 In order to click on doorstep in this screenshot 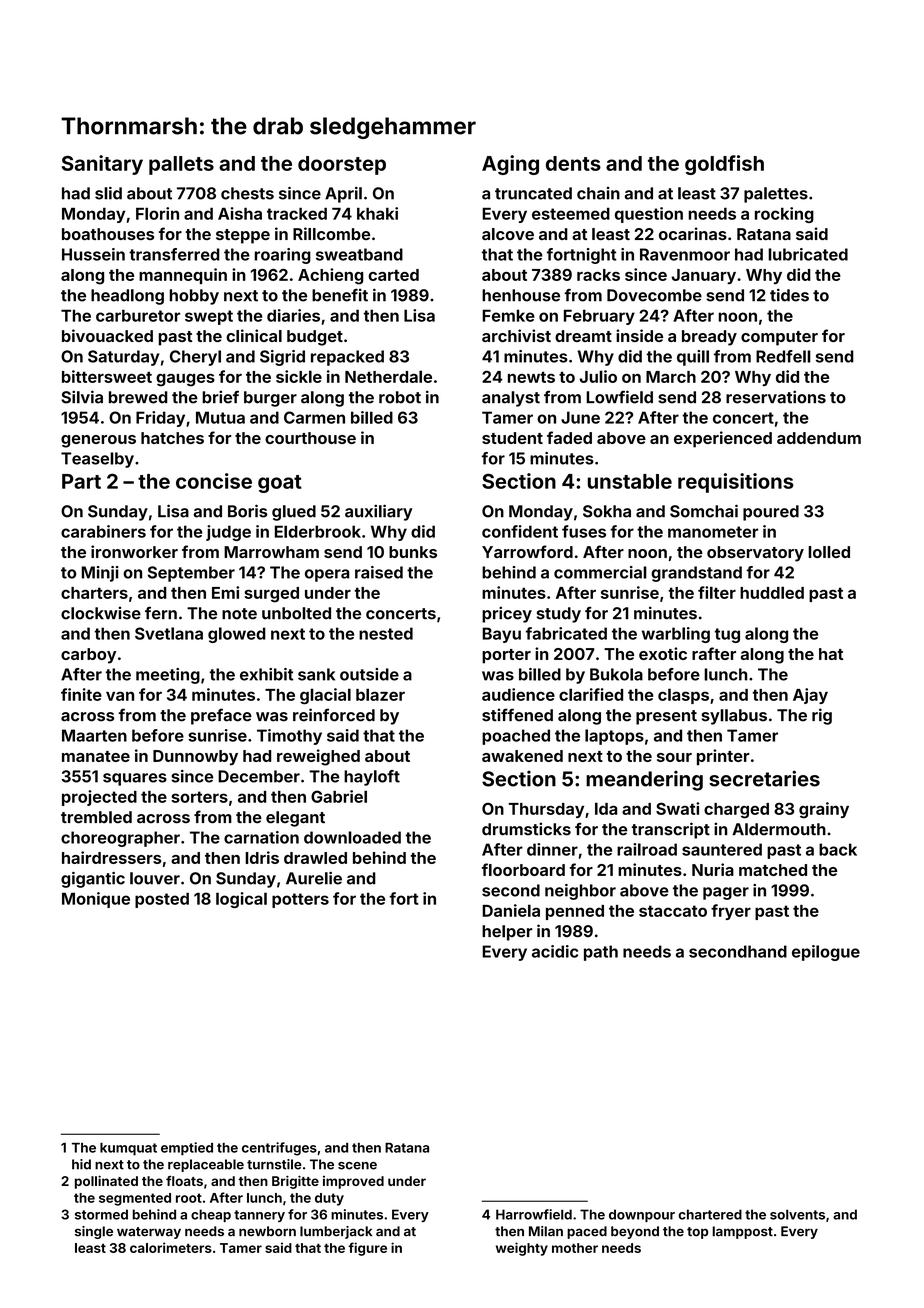, I will do `click(342, 165)`.
